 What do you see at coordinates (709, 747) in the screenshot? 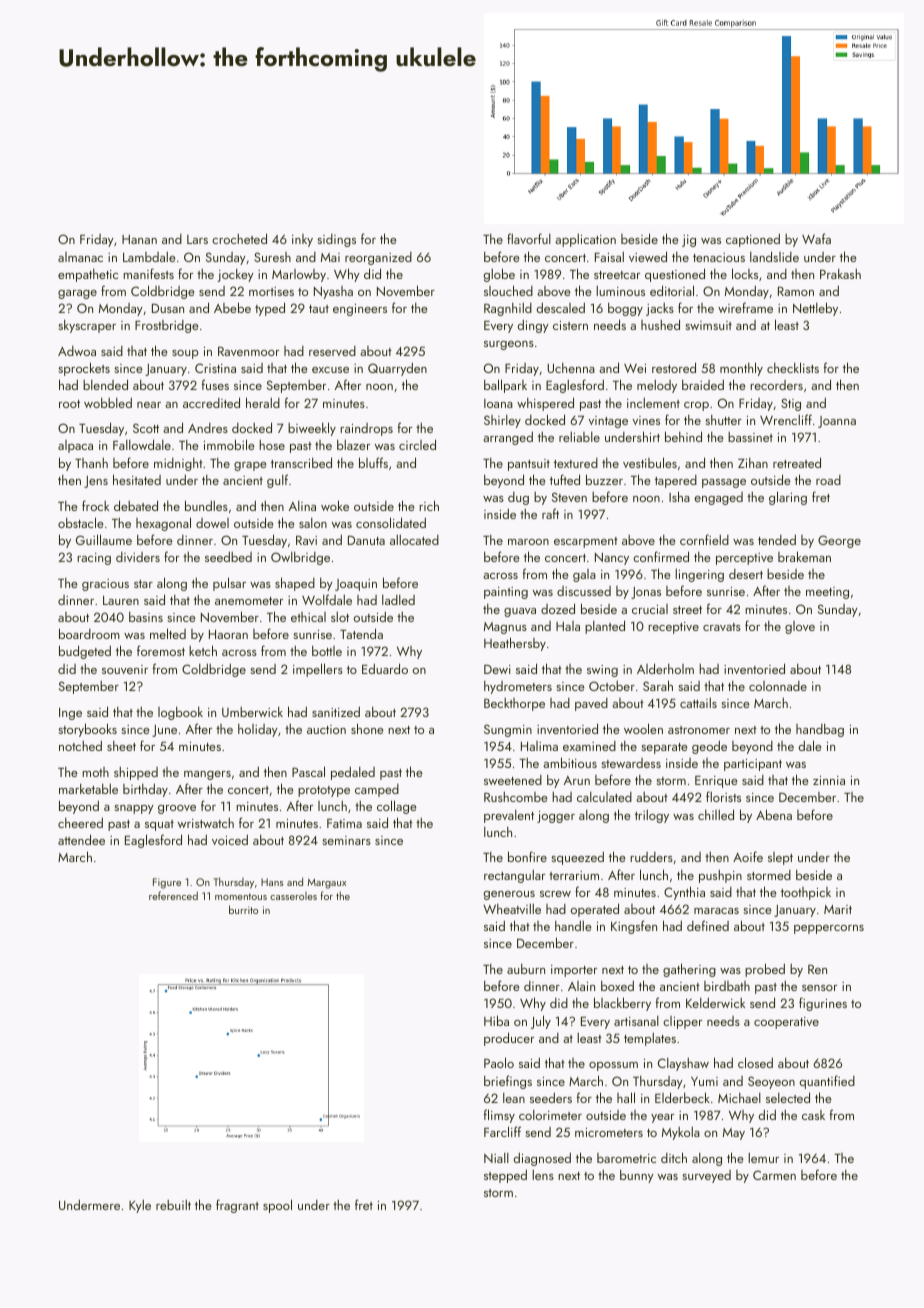
I see `geode` at bounding box center [709, 747].
